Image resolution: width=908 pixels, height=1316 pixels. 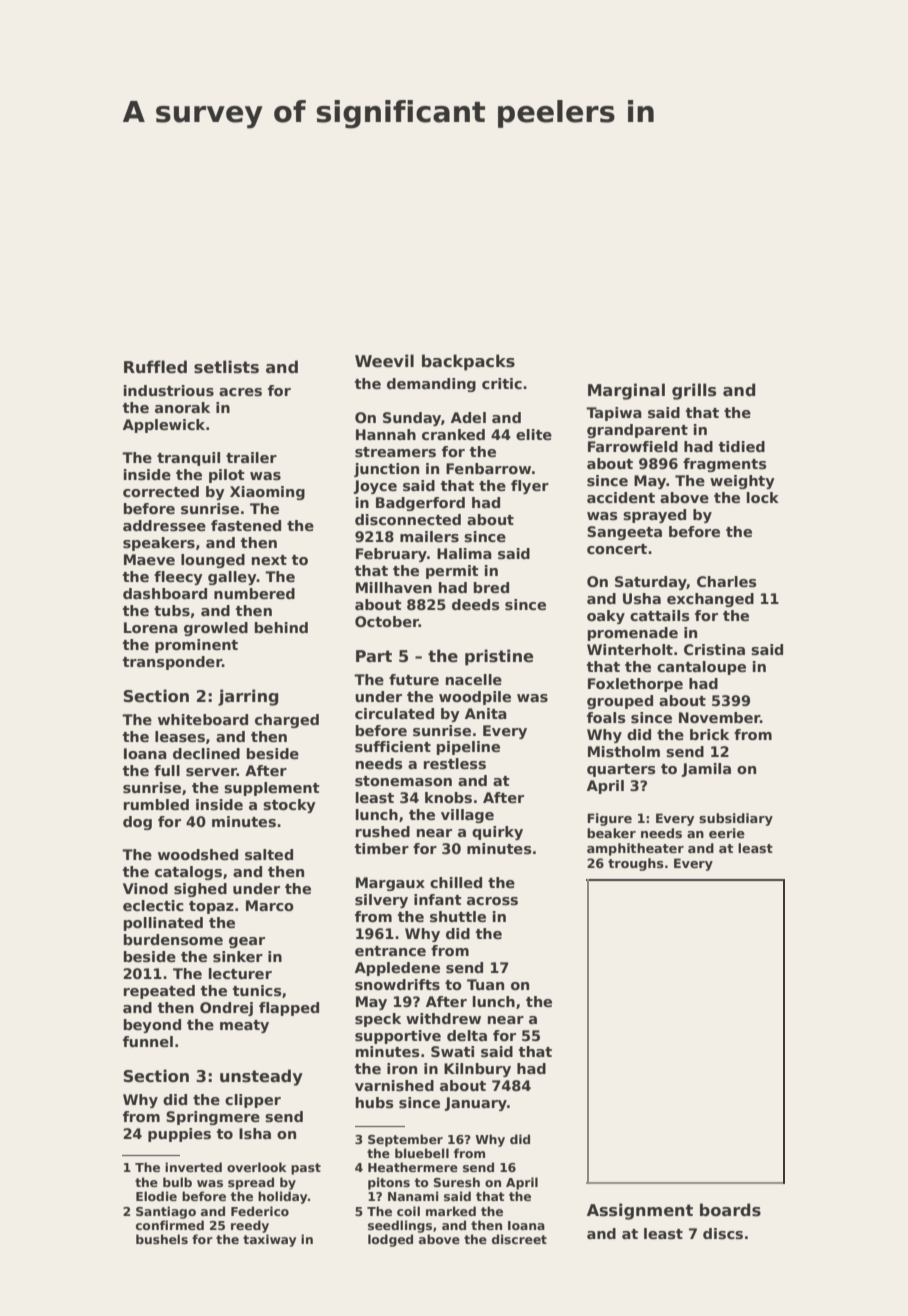 I want to click on grills, so click(x=694, y=391).
